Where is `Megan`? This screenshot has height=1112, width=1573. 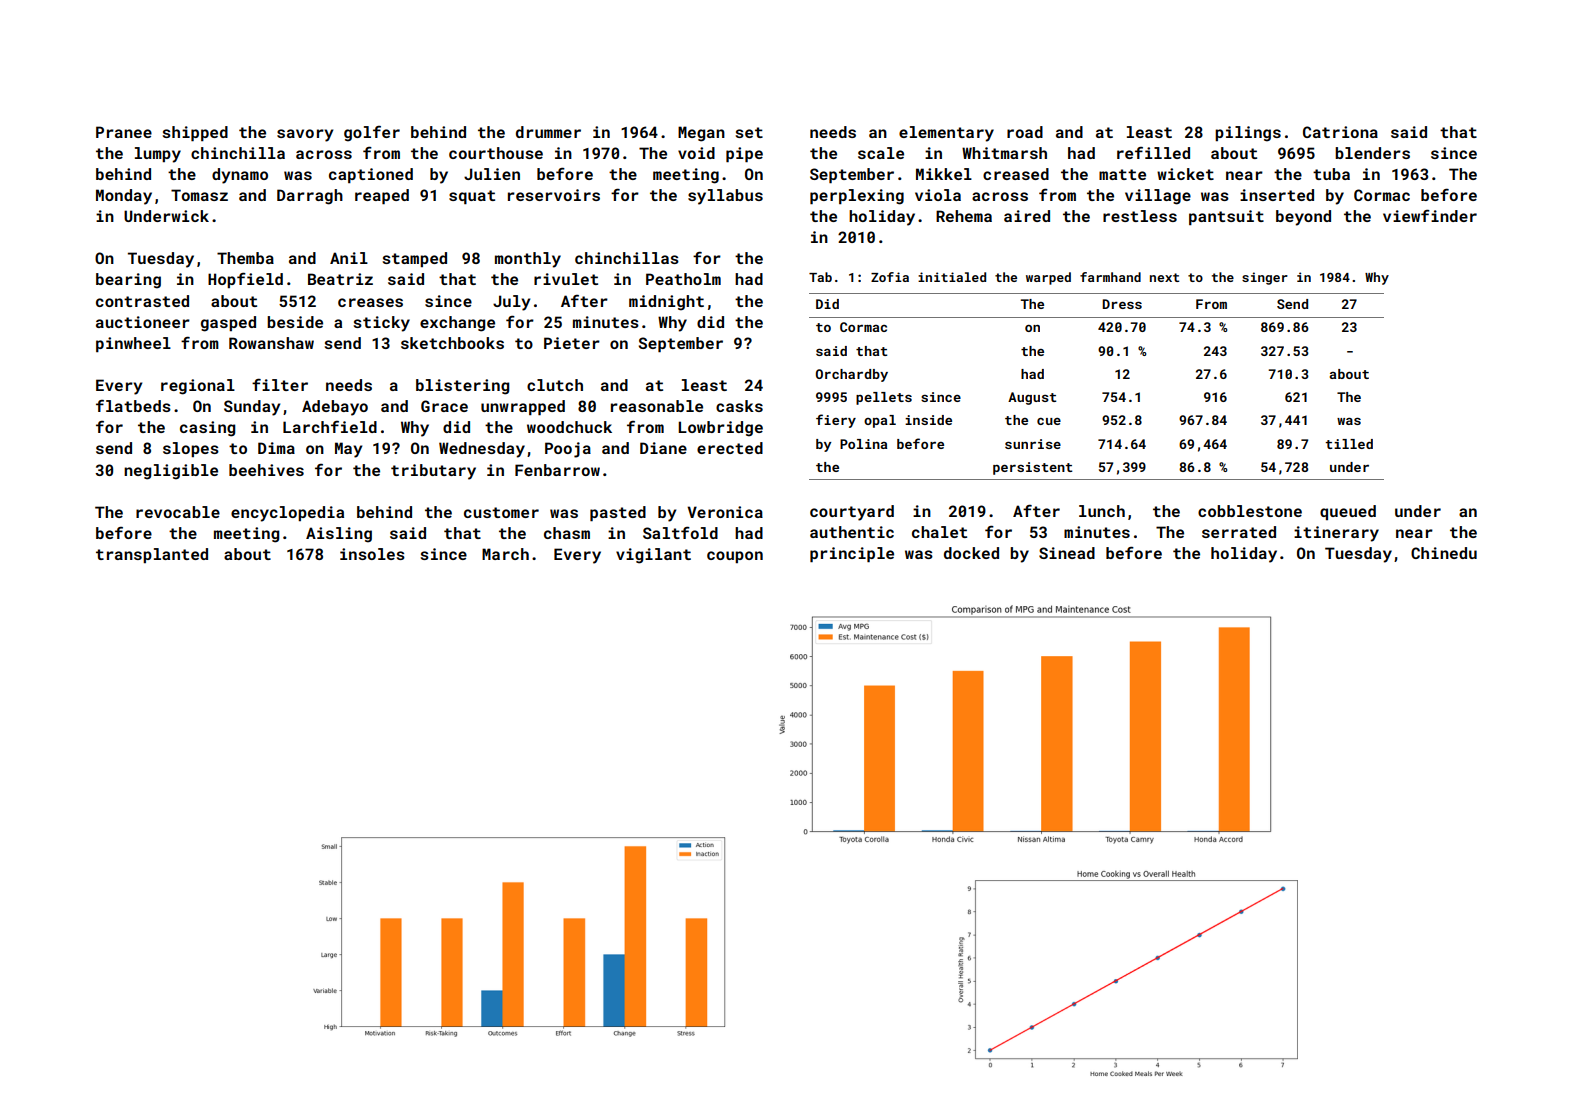
Megan is located at coordinates (701, 134).
